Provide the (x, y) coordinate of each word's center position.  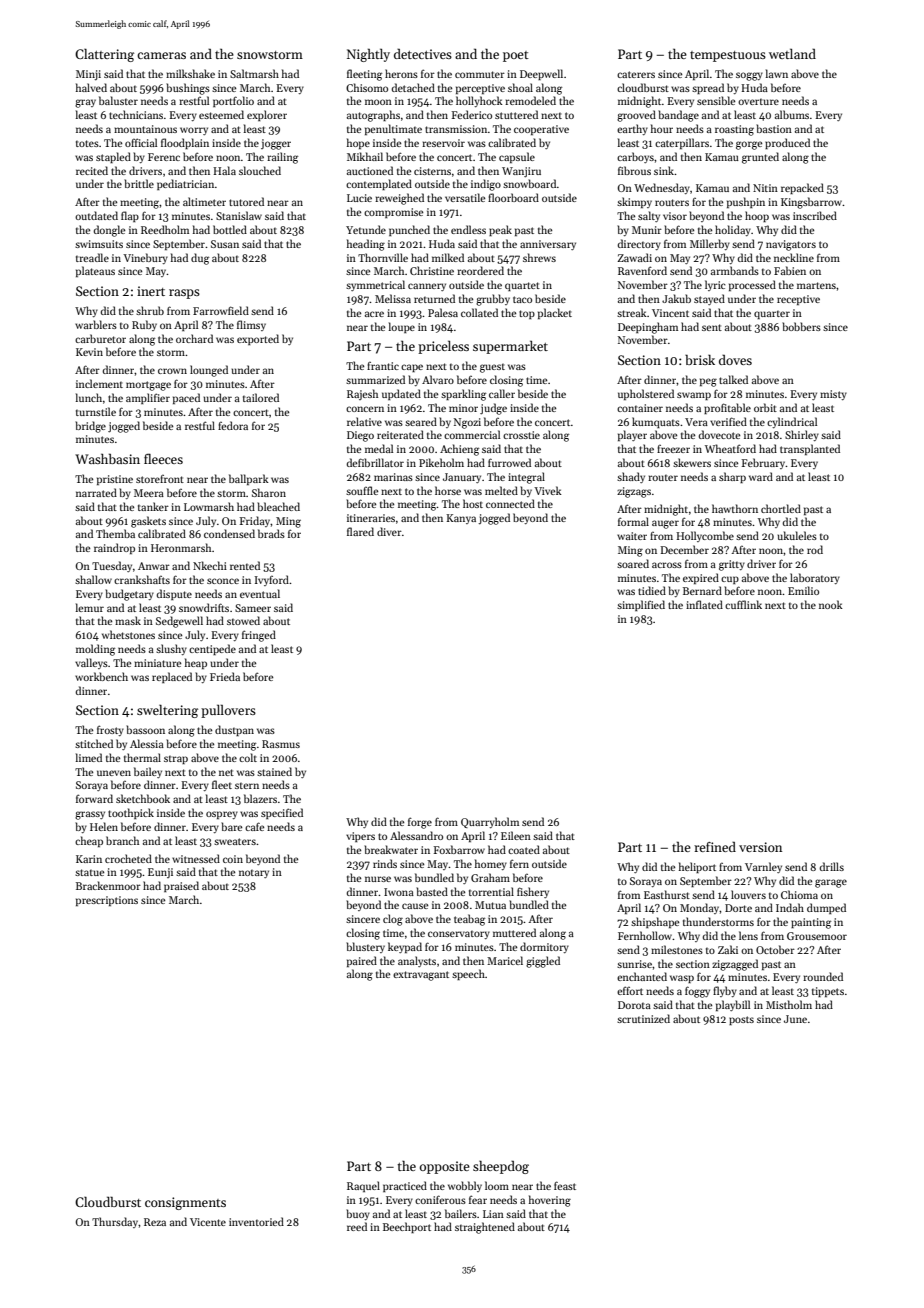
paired (362, 961)
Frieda (225, 676)
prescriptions (107, 901)
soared (633, 563)
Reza (155, 1222)
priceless (443, 347)
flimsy (251, 325)
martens (816, 285)
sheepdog (501, 1167)
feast (565, 1185)
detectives (423, 53)
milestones (677, 949)
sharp (732, 477)
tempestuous (728, 56)
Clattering (104, 55)
